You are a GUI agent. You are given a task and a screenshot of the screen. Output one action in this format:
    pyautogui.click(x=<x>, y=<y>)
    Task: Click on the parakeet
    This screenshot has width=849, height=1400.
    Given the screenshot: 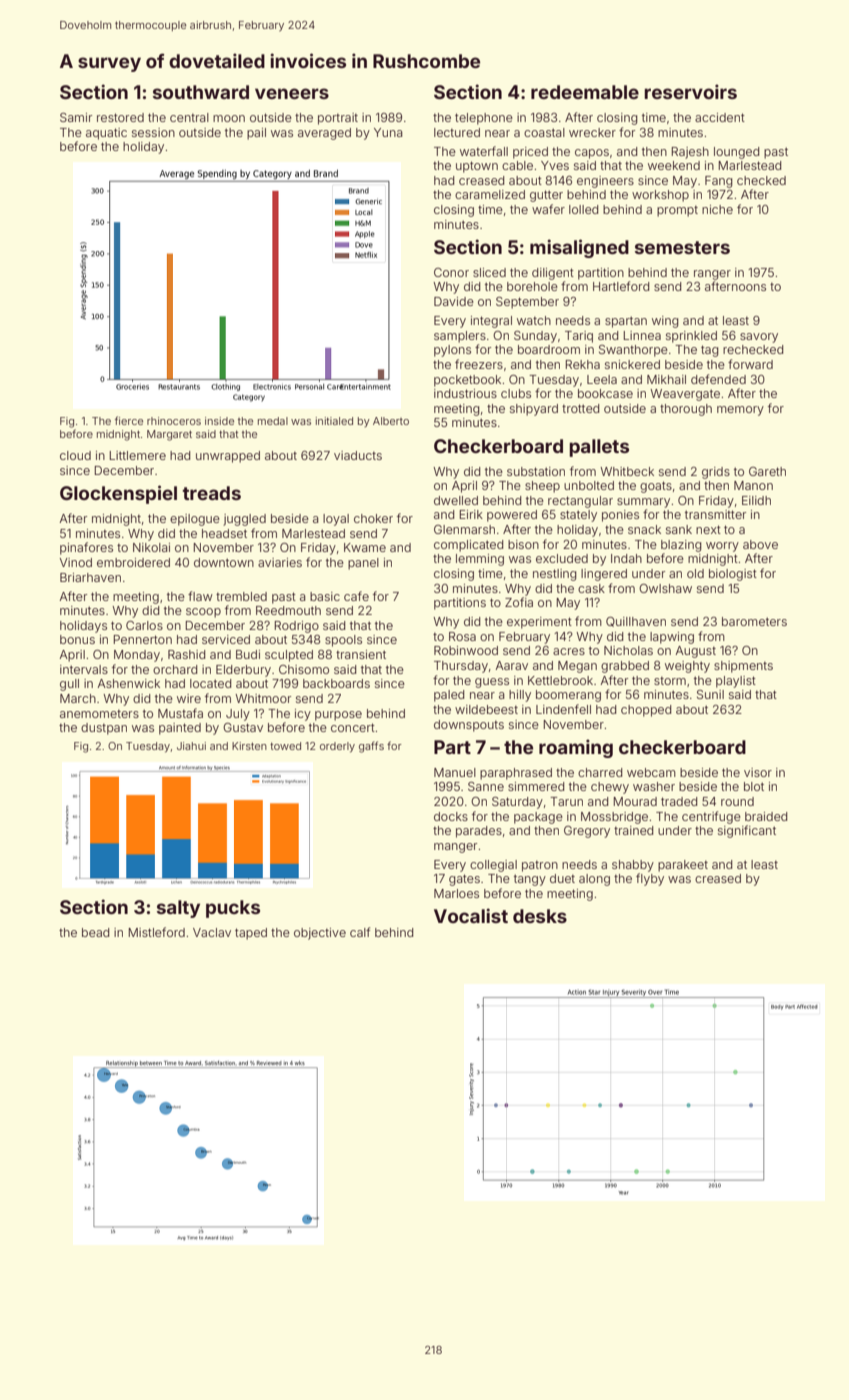 What is the action you would take?
    pyautogui.click(x=683, y=866)
